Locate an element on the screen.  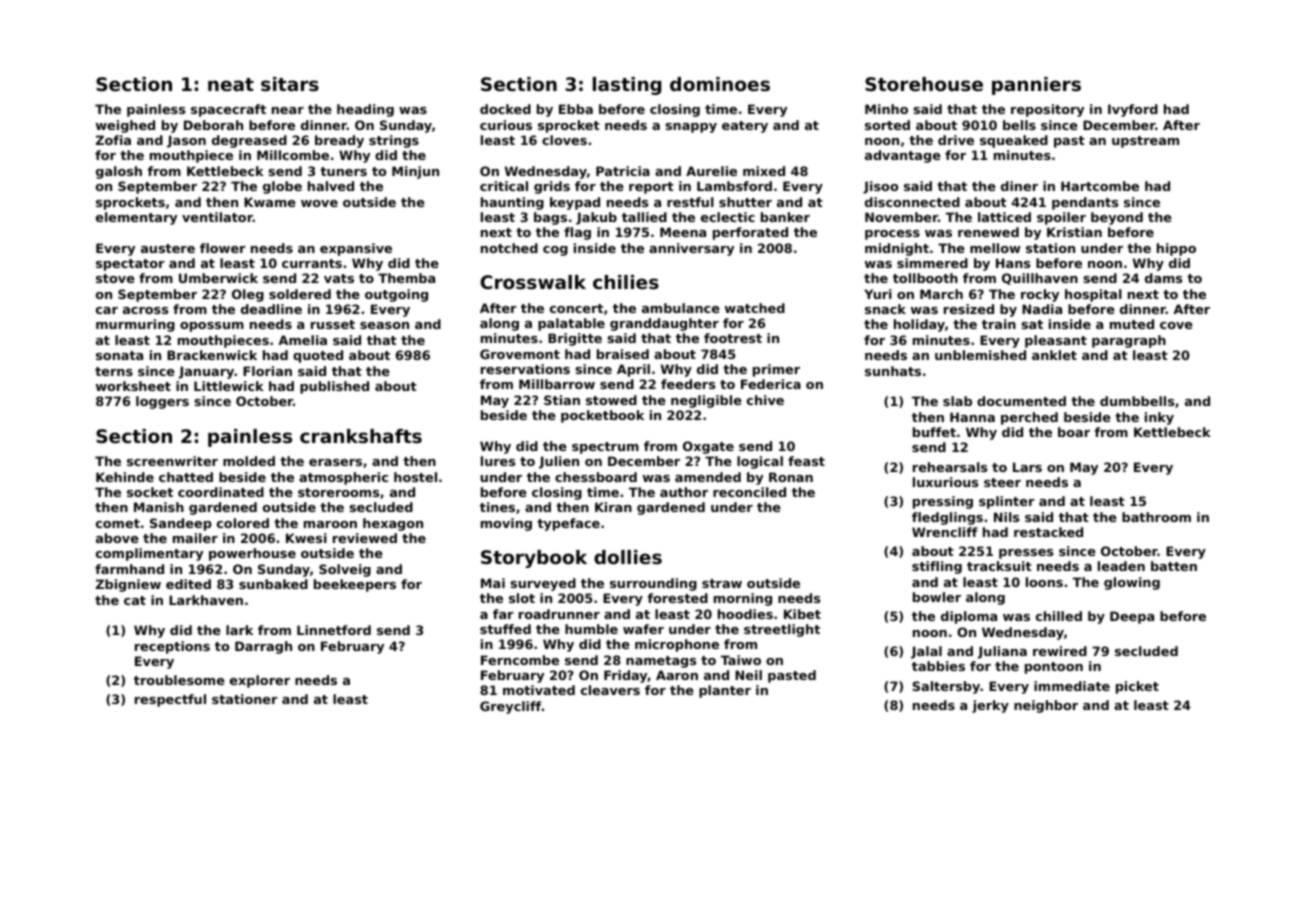
elementary is located at coordinates (136, 218).
